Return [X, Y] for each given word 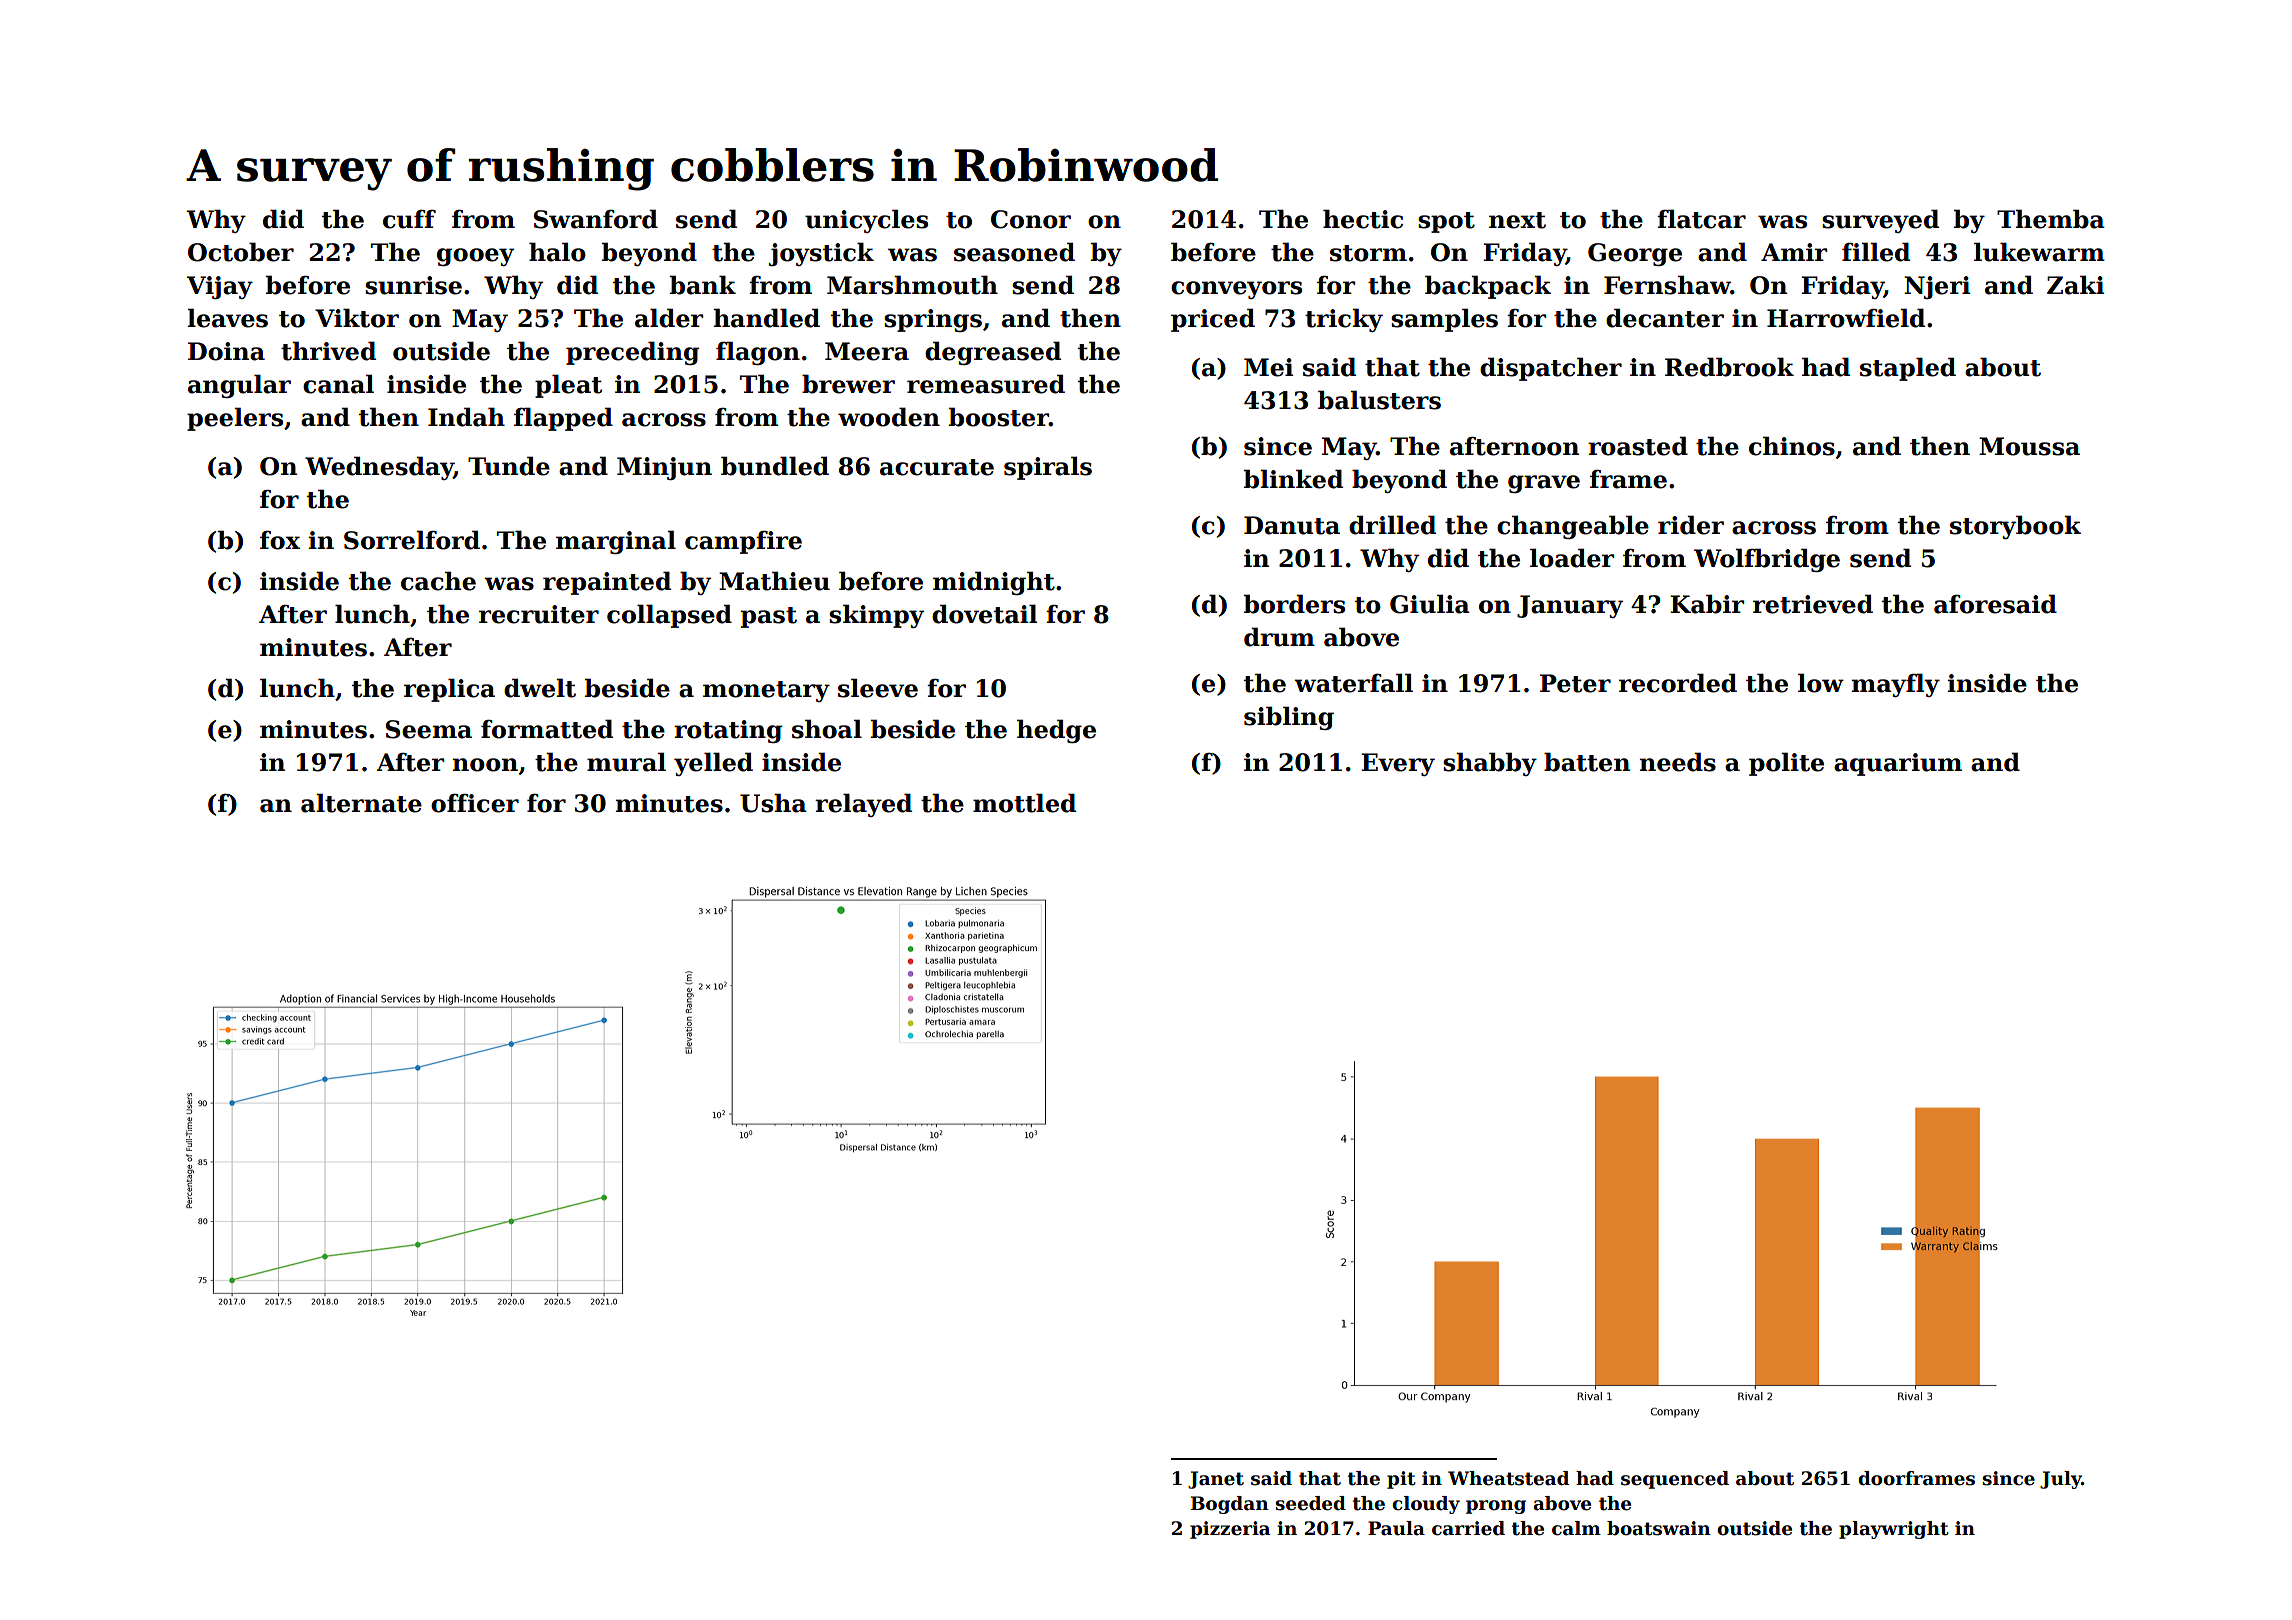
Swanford [596, 219]
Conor [1031, 219]
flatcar [1701, 219]
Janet [1216, 1480]
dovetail [984, 614]
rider [1691, 525]
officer [475, 803]
